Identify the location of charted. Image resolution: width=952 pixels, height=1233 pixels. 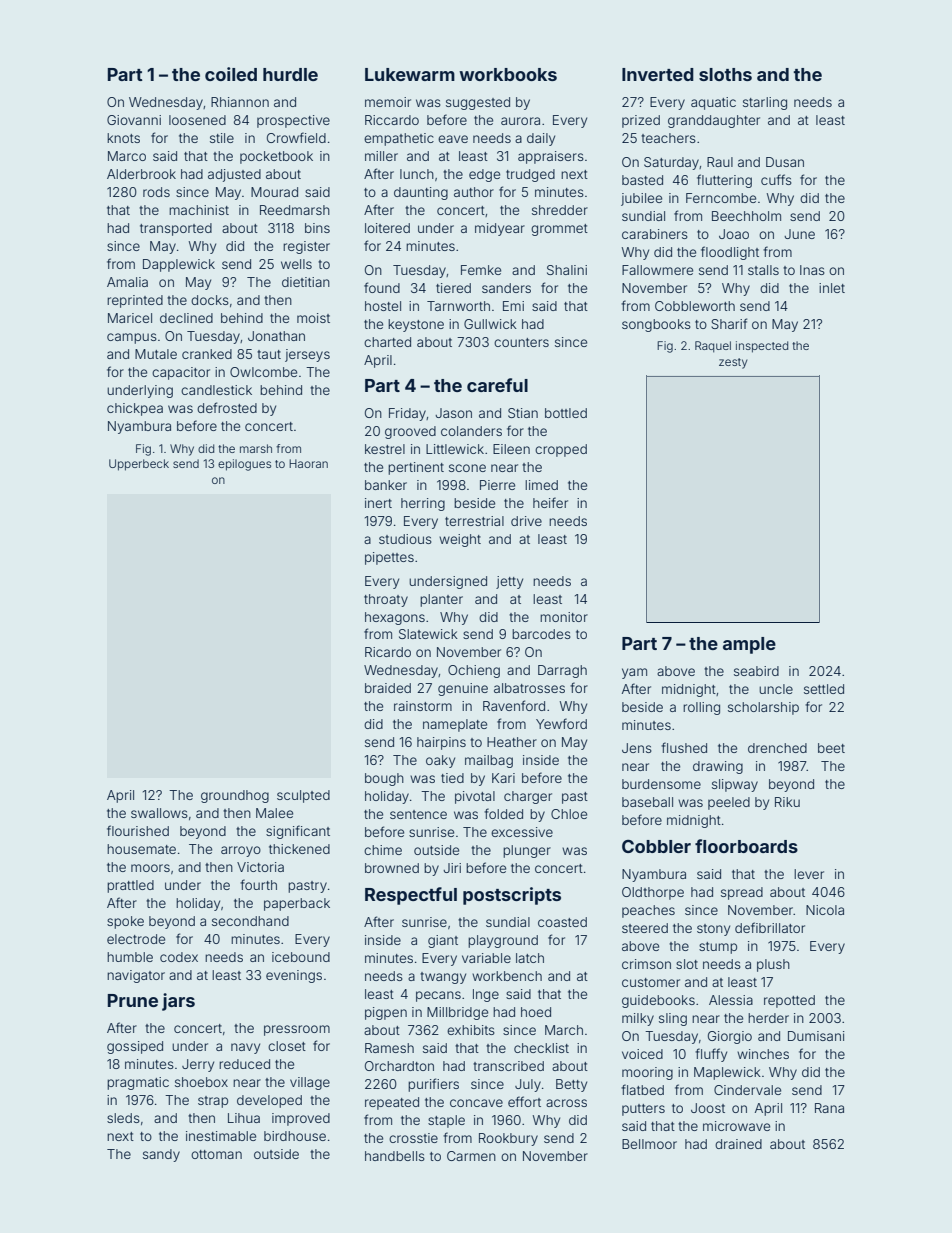
(387, 342).
